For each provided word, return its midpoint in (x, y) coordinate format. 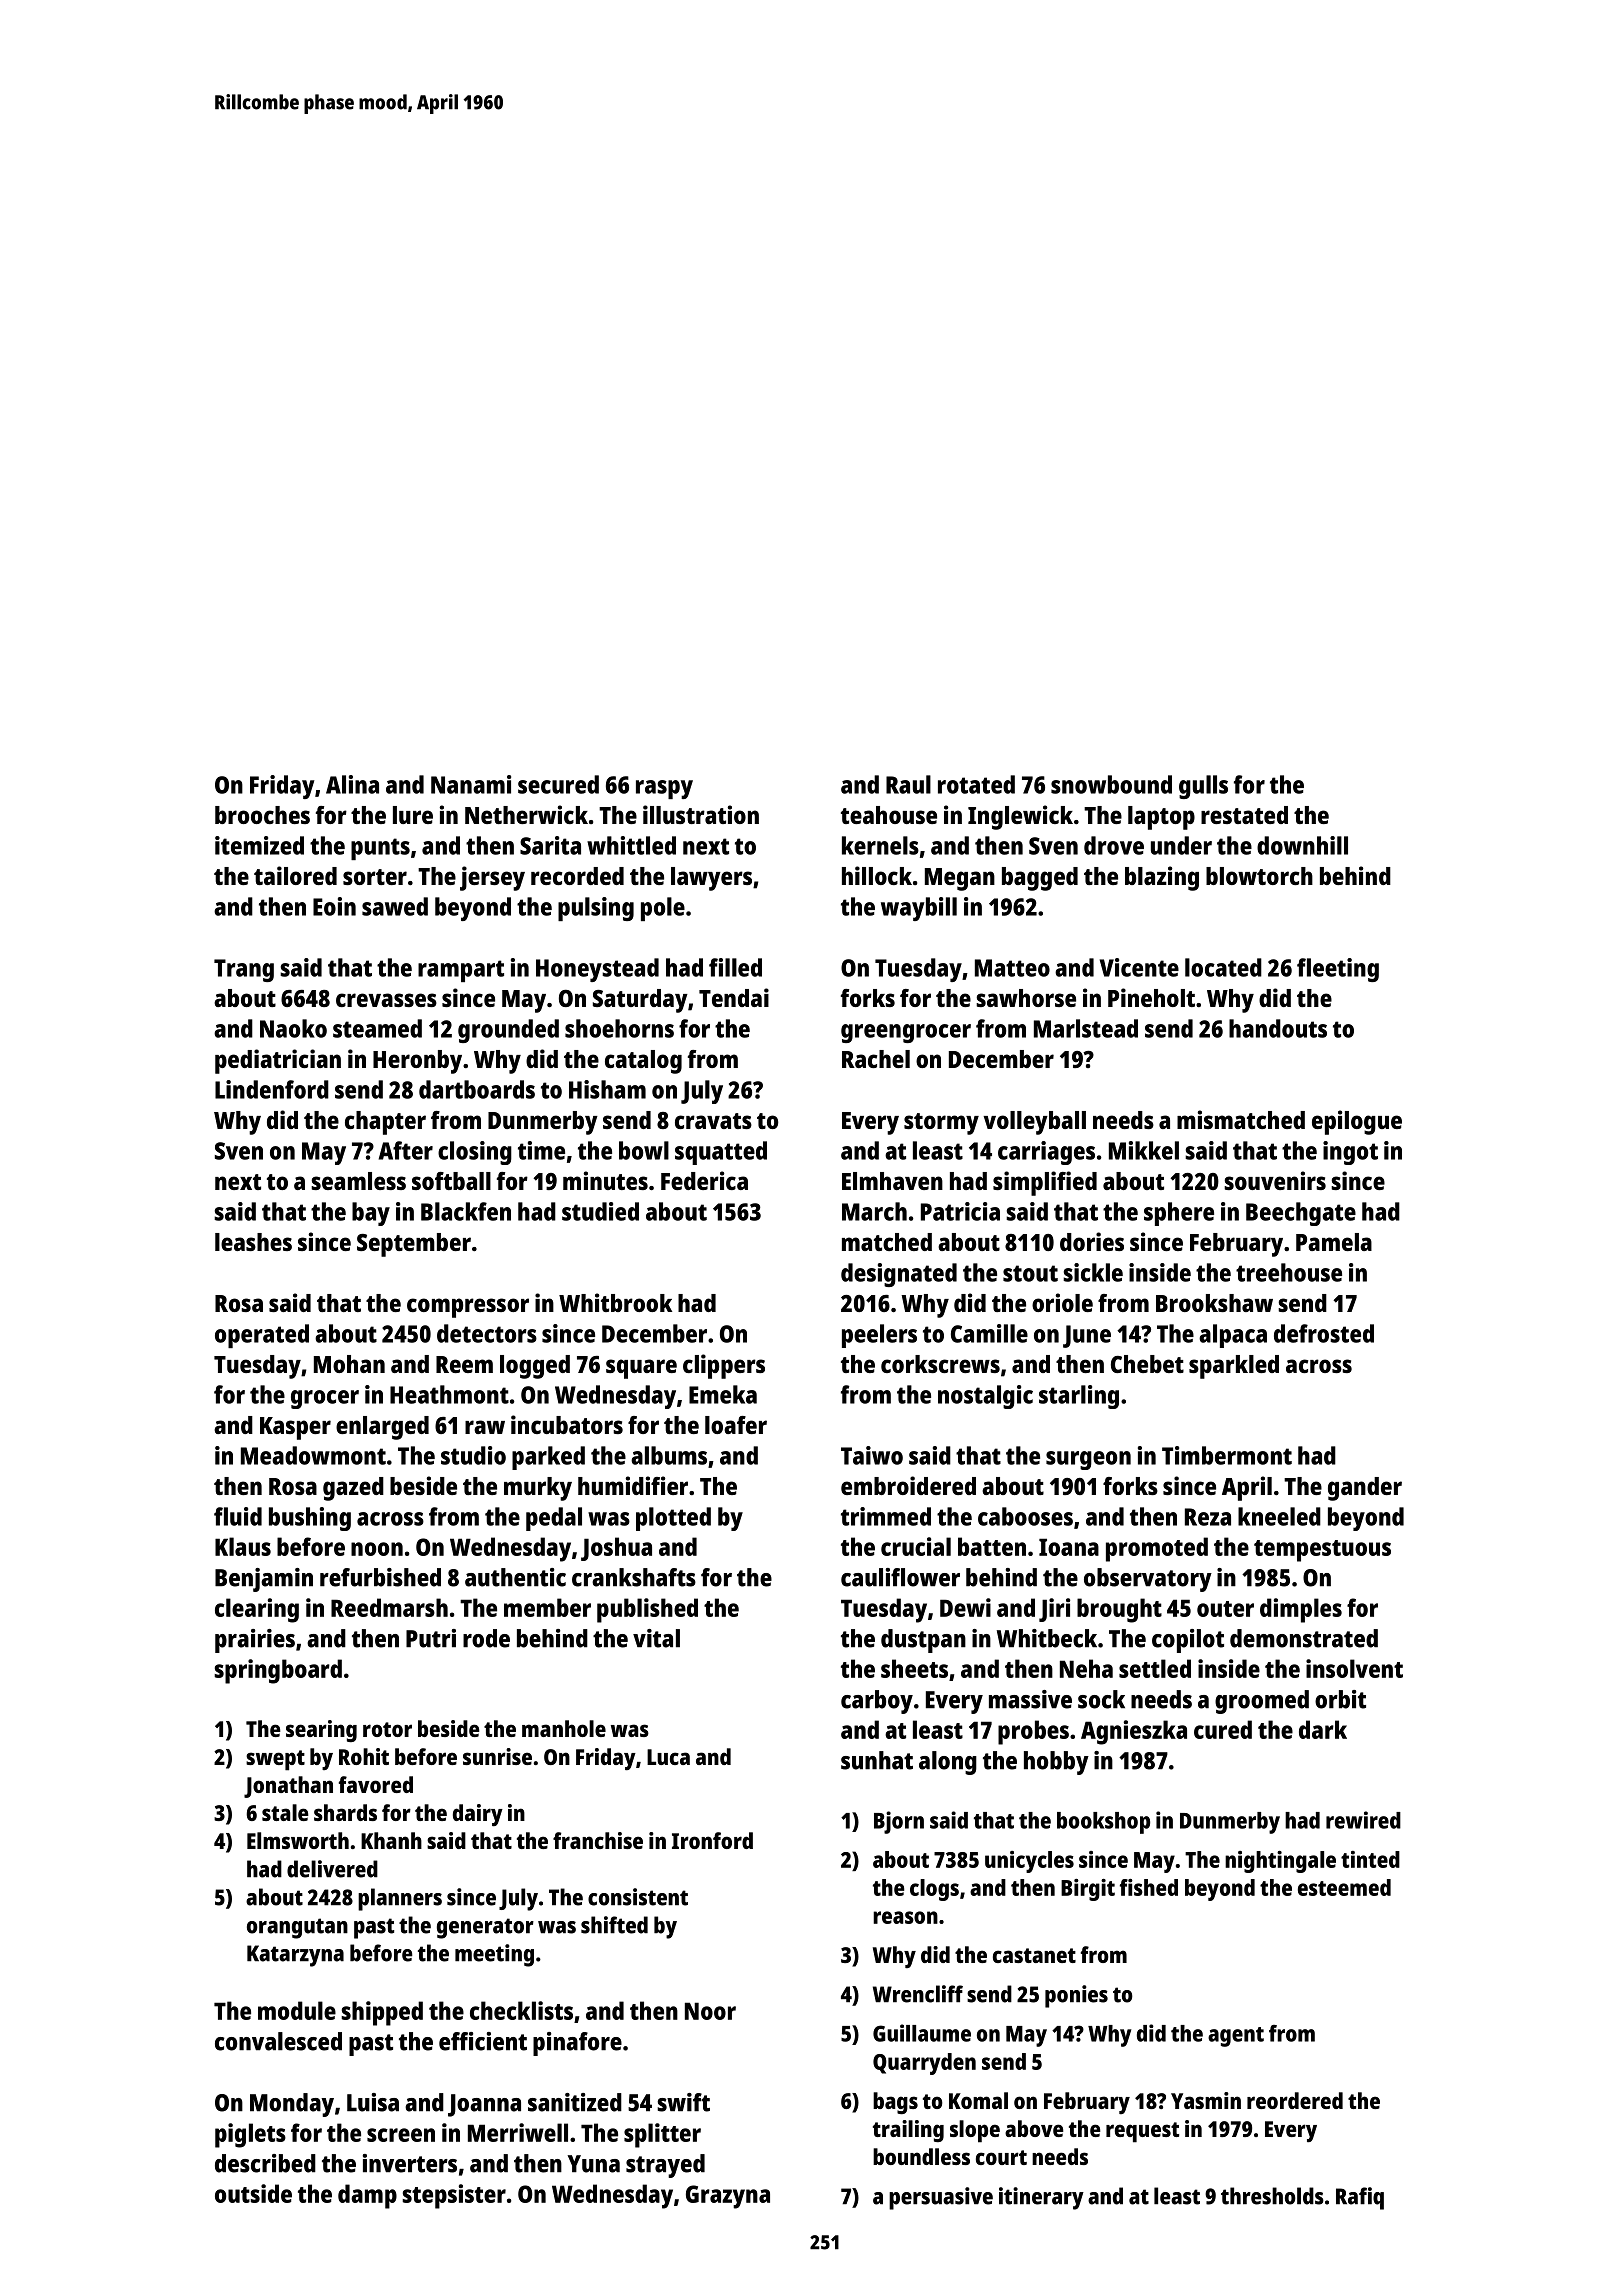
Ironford (712, 1840)
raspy (664, 789)
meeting (494, 1955)
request (1142, 2132)
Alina (352, 784)
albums (669, 1455)
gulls (1203, 787)
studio (473, 1455)
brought (1119, 1610)
